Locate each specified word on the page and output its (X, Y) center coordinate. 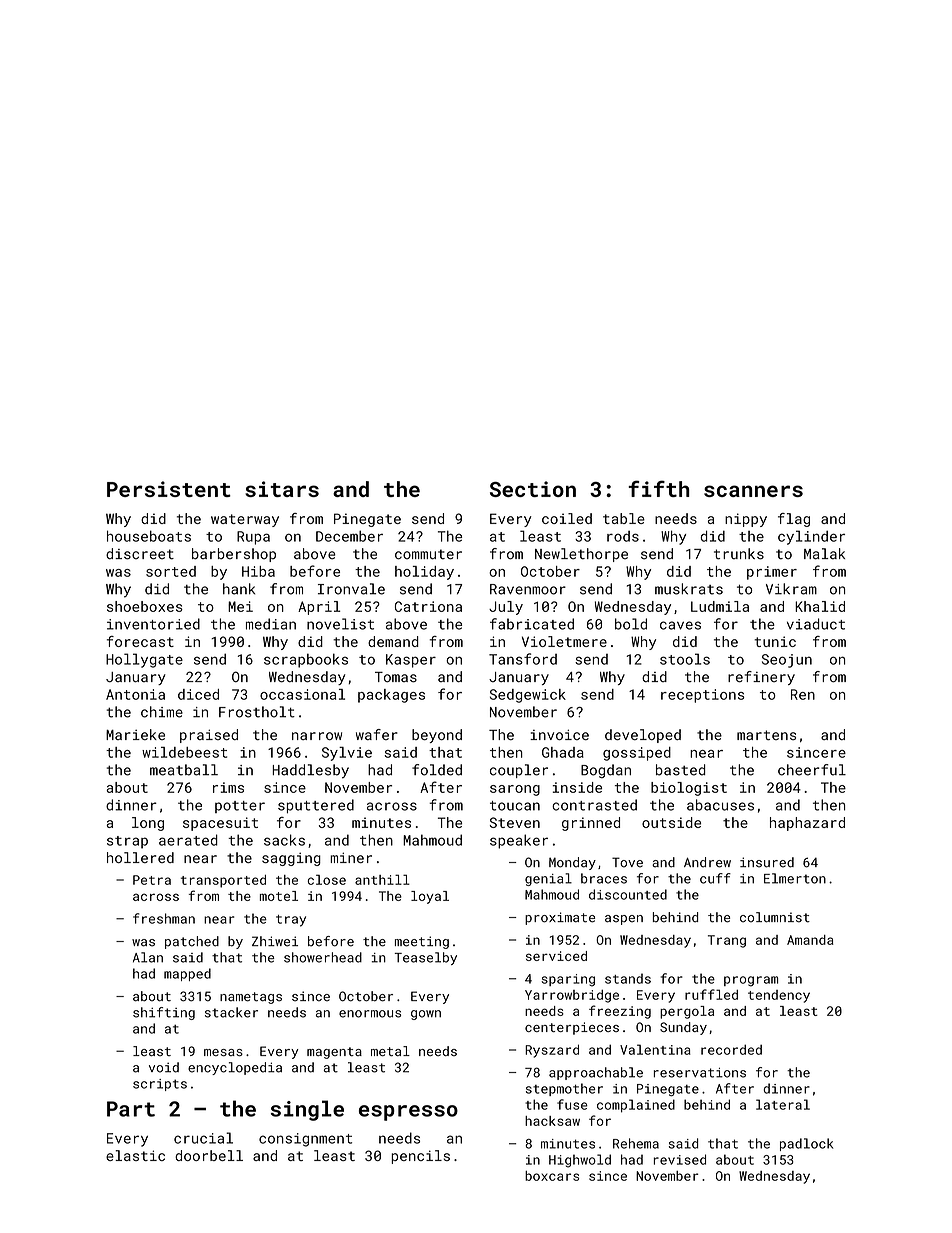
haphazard (807, 824)
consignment (305, 1140)
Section (533, 489)
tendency (779, 996)
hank (239, 589)
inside (577, 787)
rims (228, 787)
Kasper (411, 661)
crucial (203, 1138)
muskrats (689, 589)
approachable (596, 1073)
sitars (282, 489)
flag (794, 520)
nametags (251, 998)
